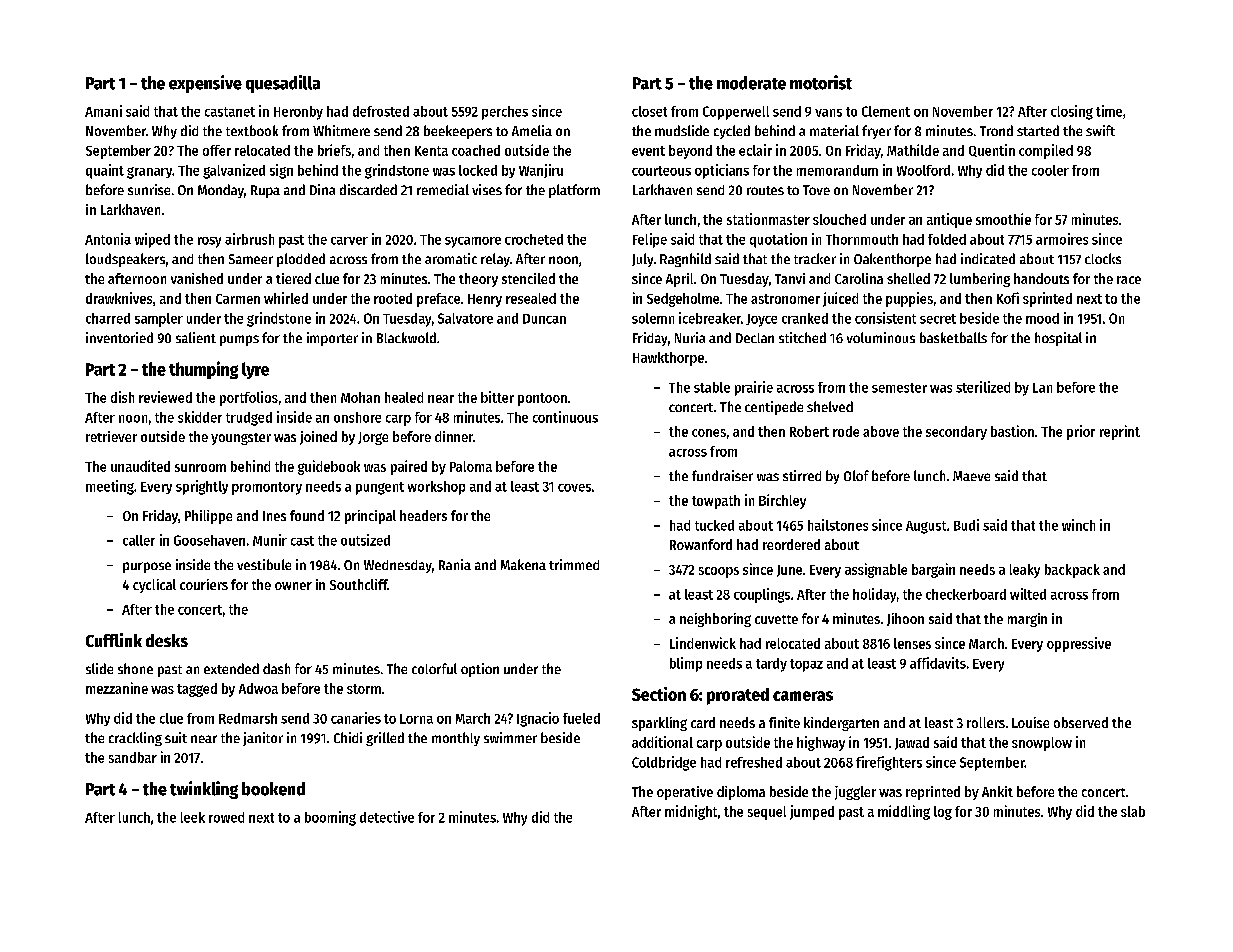 The width and height of the screenshot is (1233, 952). Describe the element at coordinates (234, 171) in the screenshot. I see `galvanized` at that location.
